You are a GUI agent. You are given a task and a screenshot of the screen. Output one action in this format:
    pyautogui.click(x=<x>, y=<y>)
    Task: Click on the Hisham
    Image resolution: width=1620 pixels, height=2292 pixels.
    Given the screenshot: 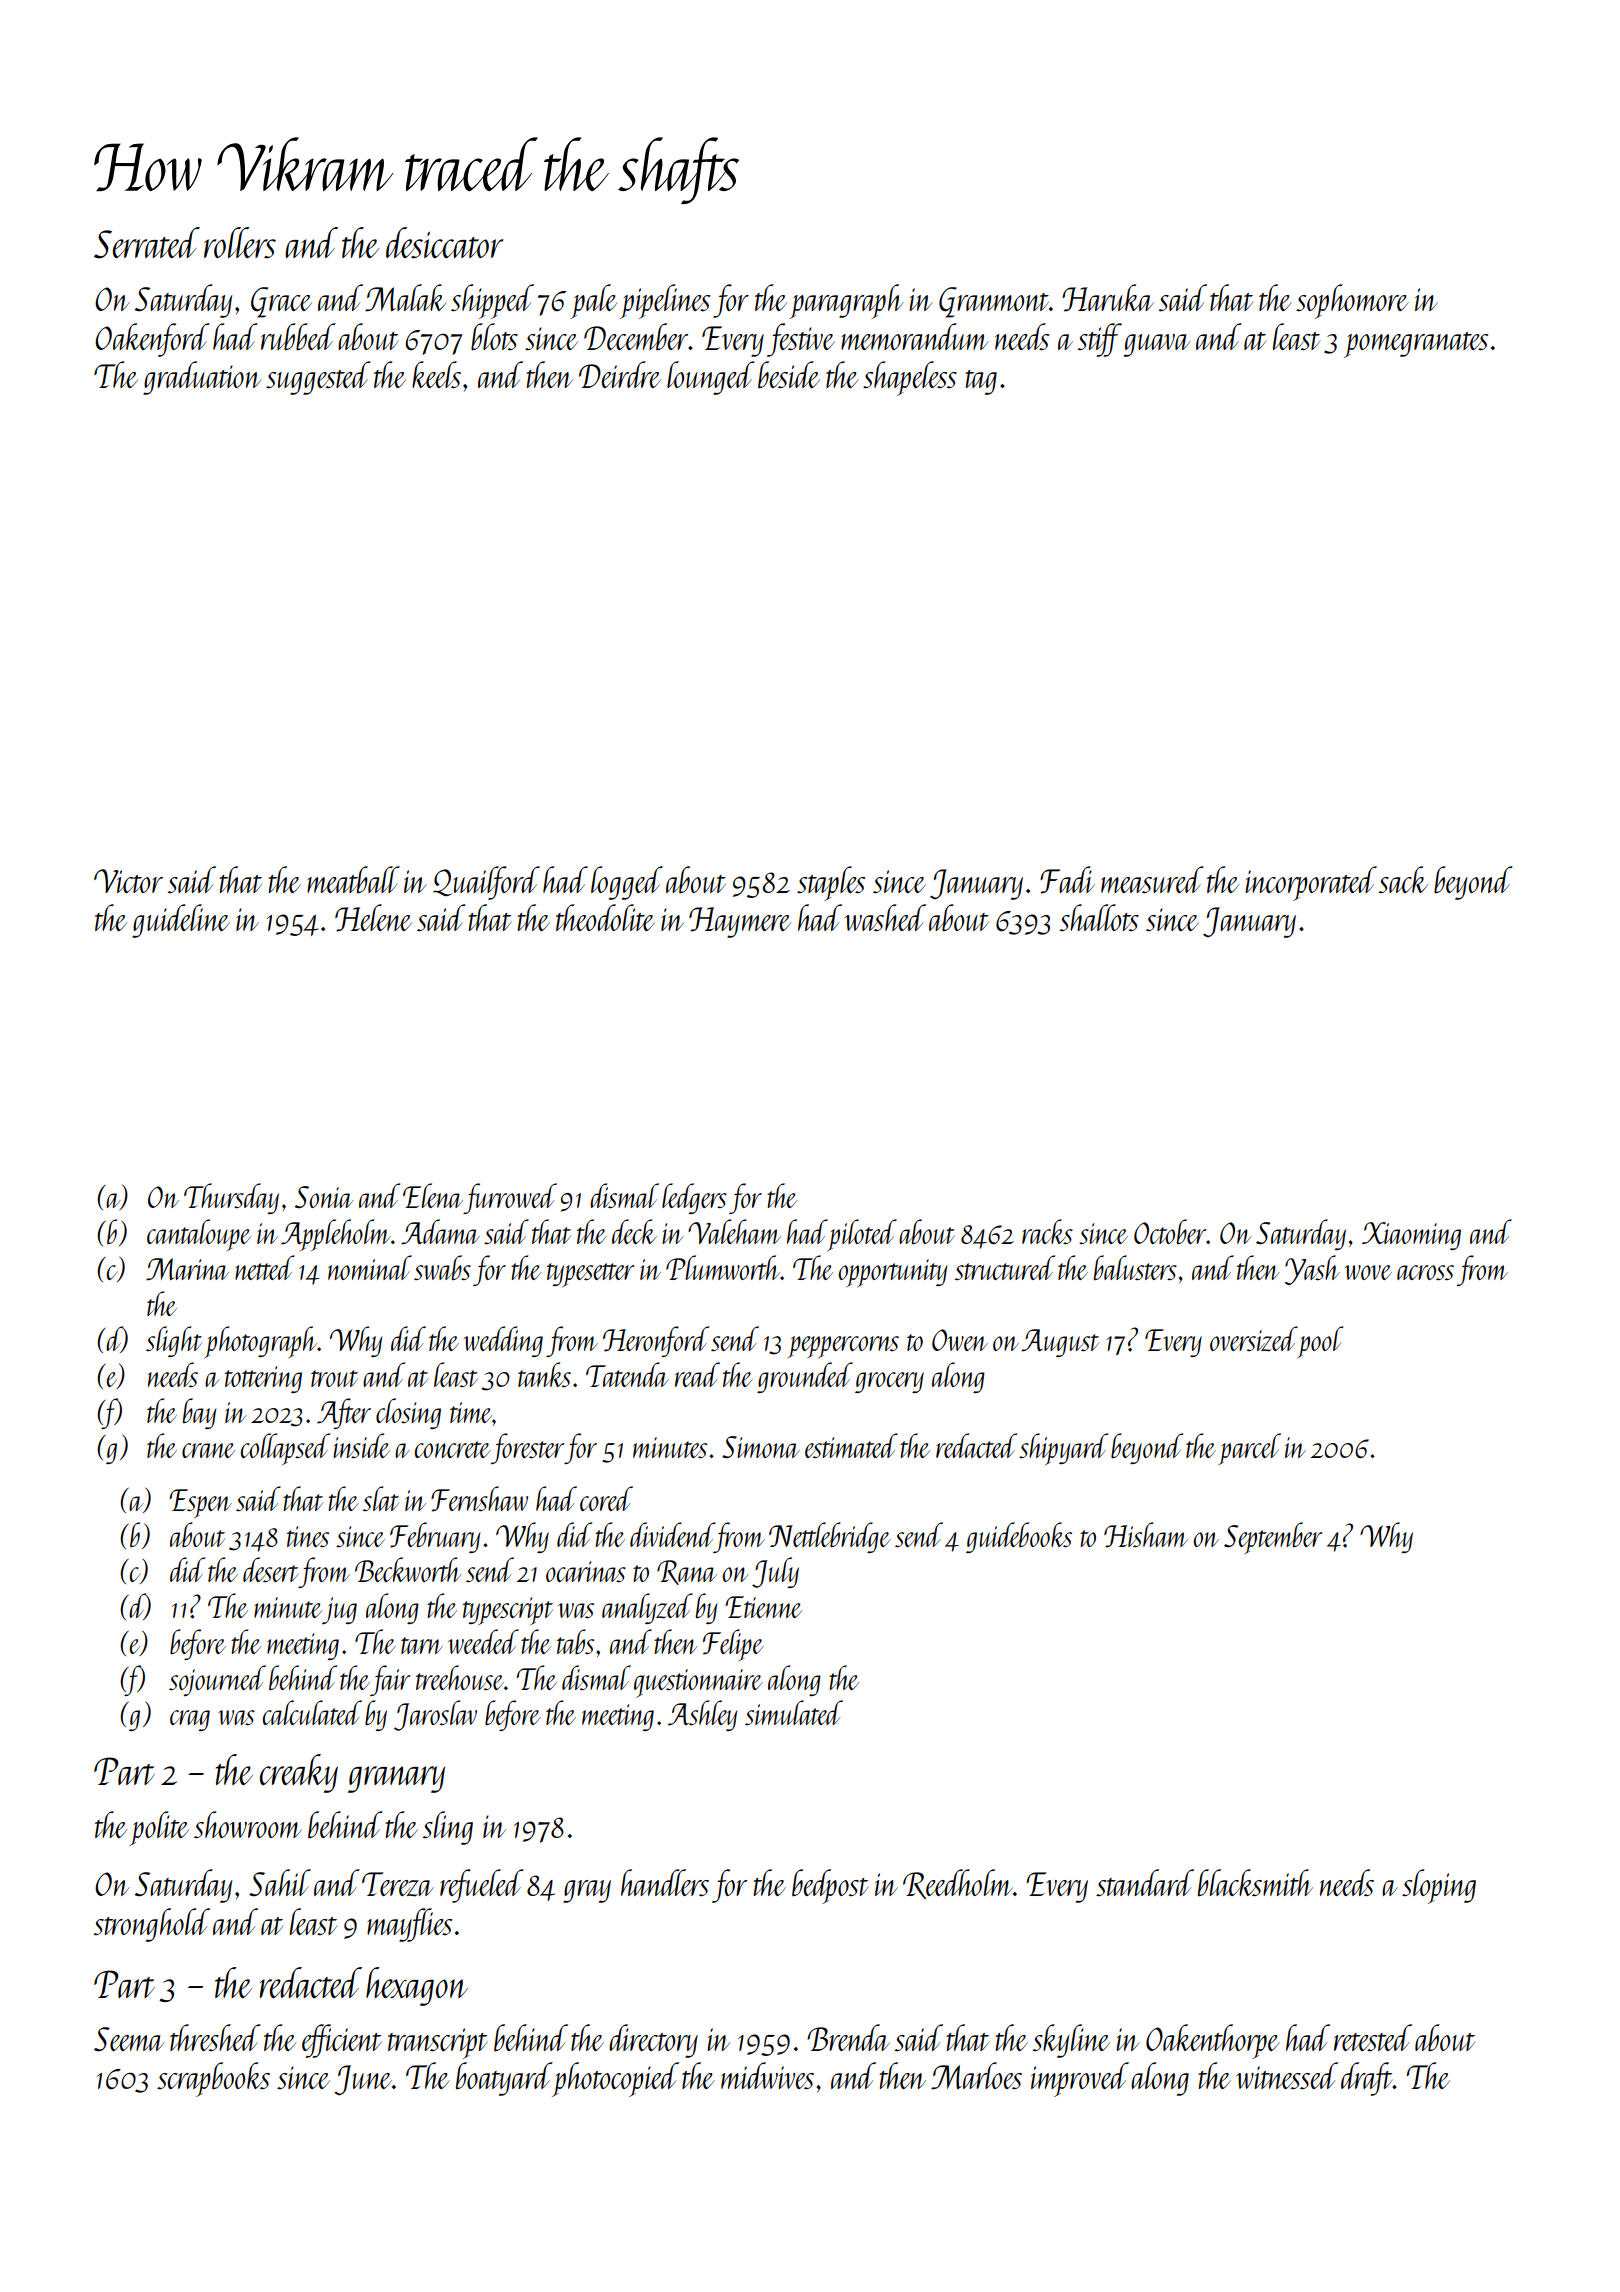 What is the action you would take?
    pyautogui.click(x=1146, y=1535)
